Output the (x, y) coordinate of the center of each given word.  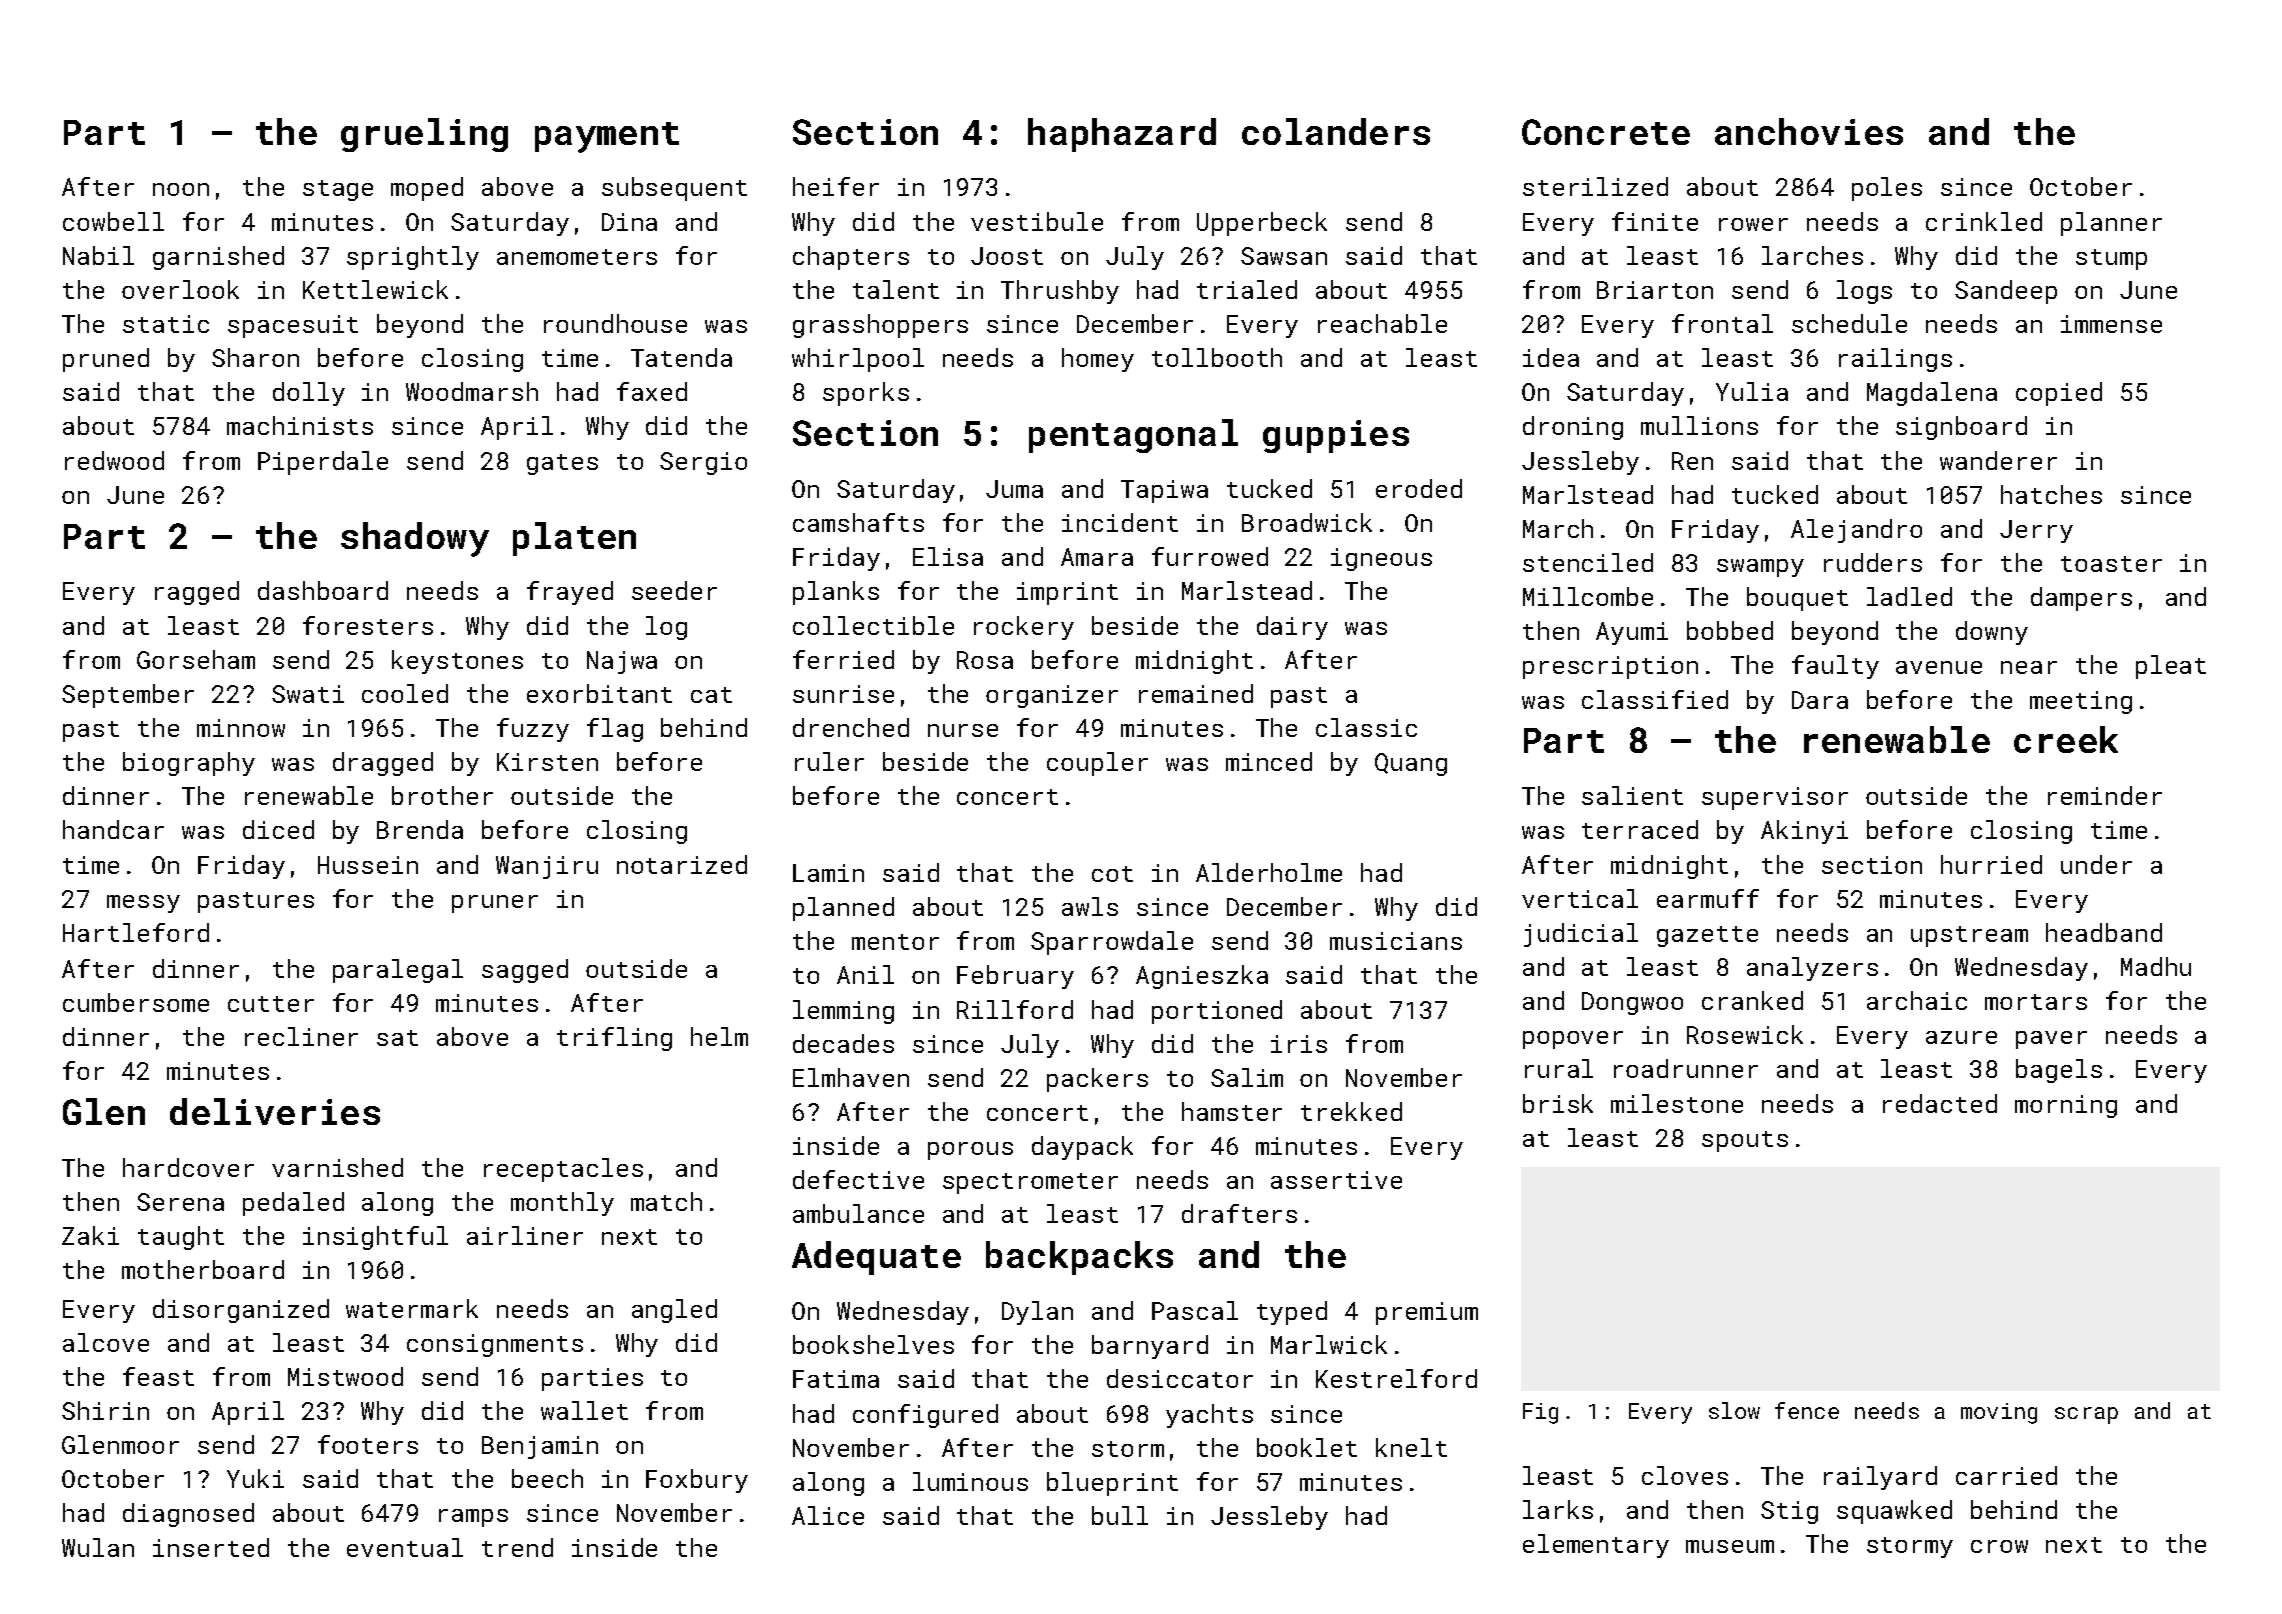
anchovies (1809, 131)
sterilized (1595, 186)
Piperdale (323, 463)
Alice (828, 1515)
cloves (1685, 1475)
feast (158, 1376)
